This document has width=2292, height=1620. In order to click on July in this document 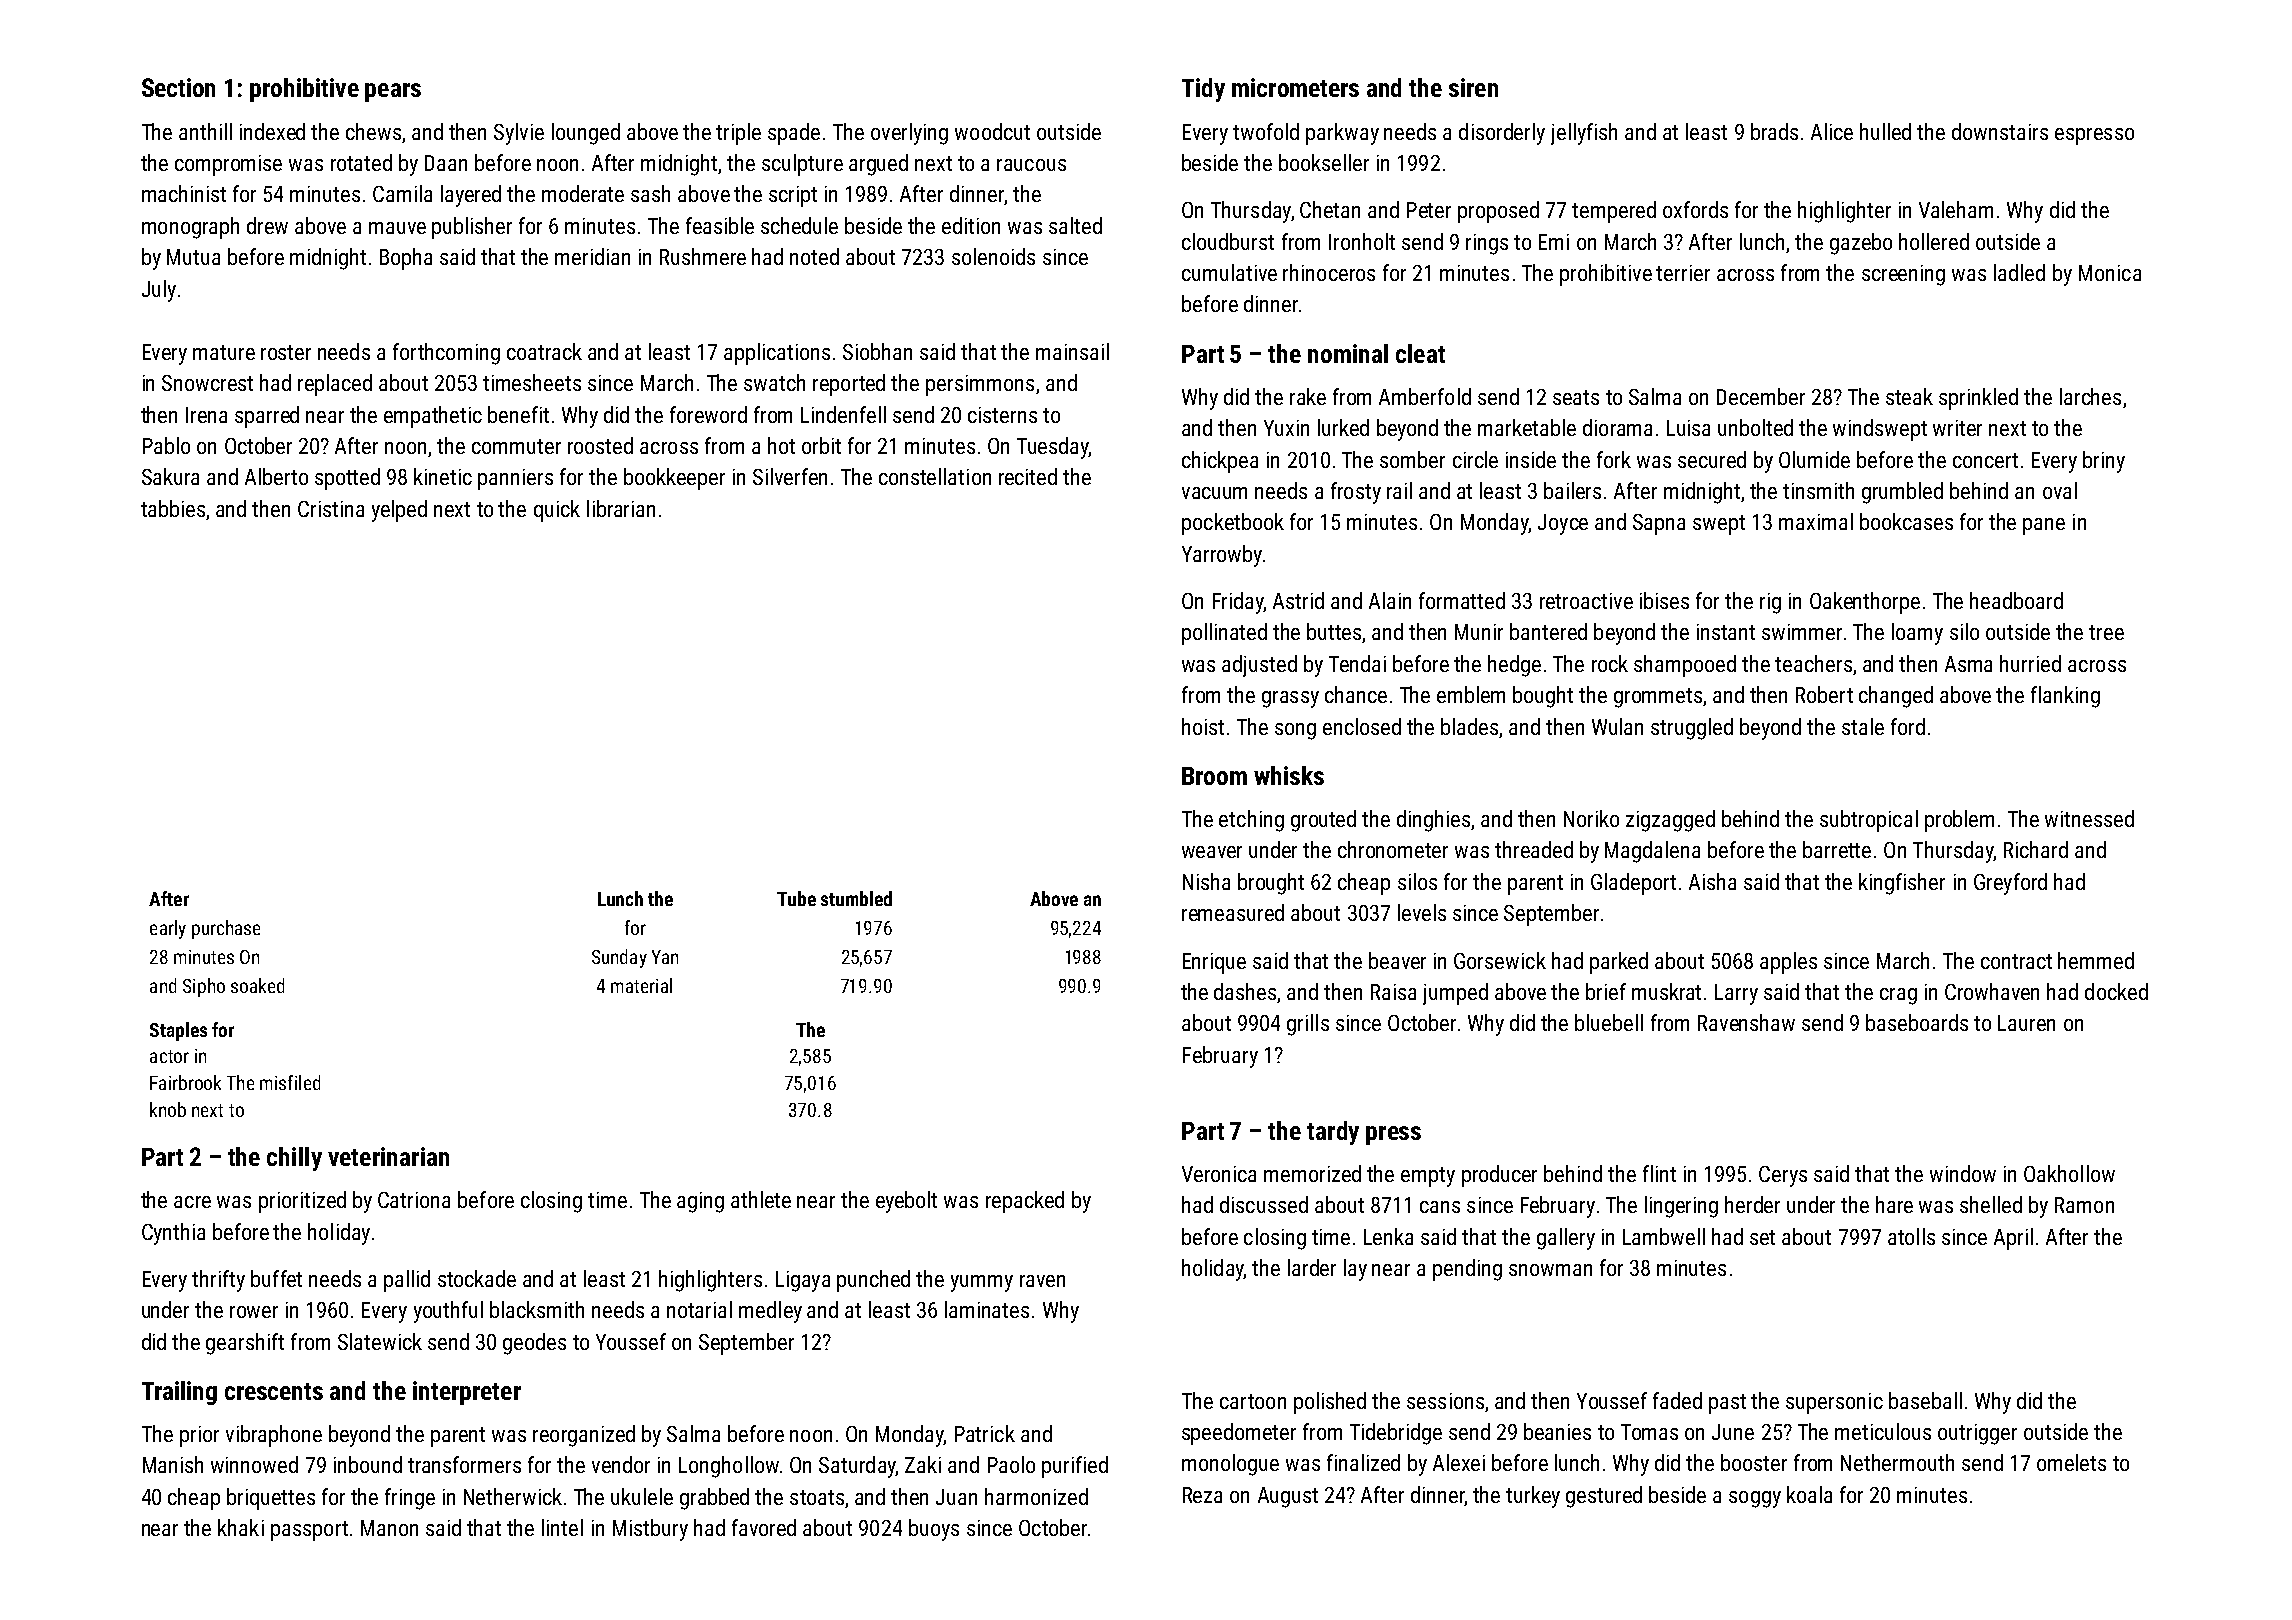, I will do `click(159, 291)`.
